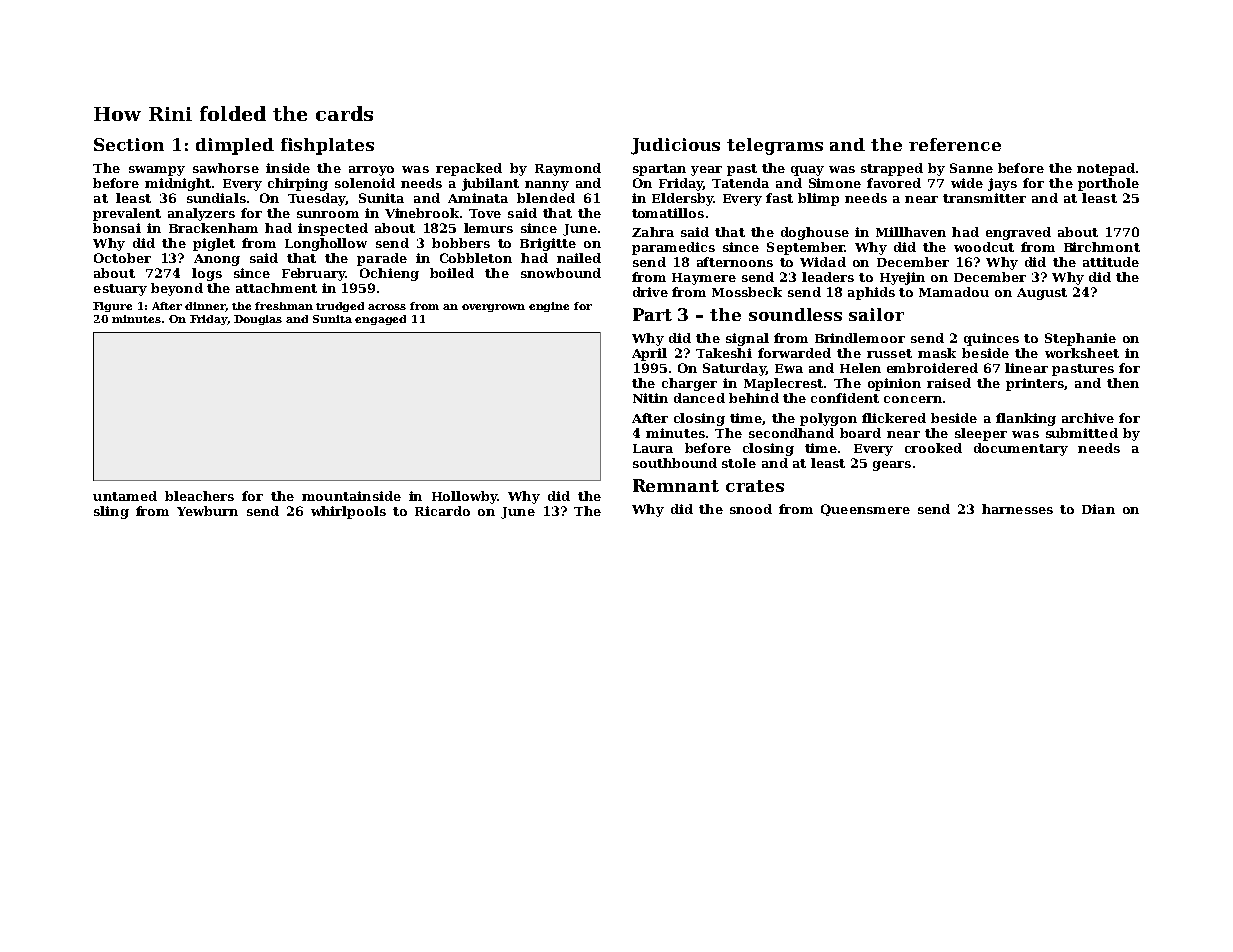  Describe the element at coordinates (464, 497) in the screenshot. I see `Hollowby` at that location.
